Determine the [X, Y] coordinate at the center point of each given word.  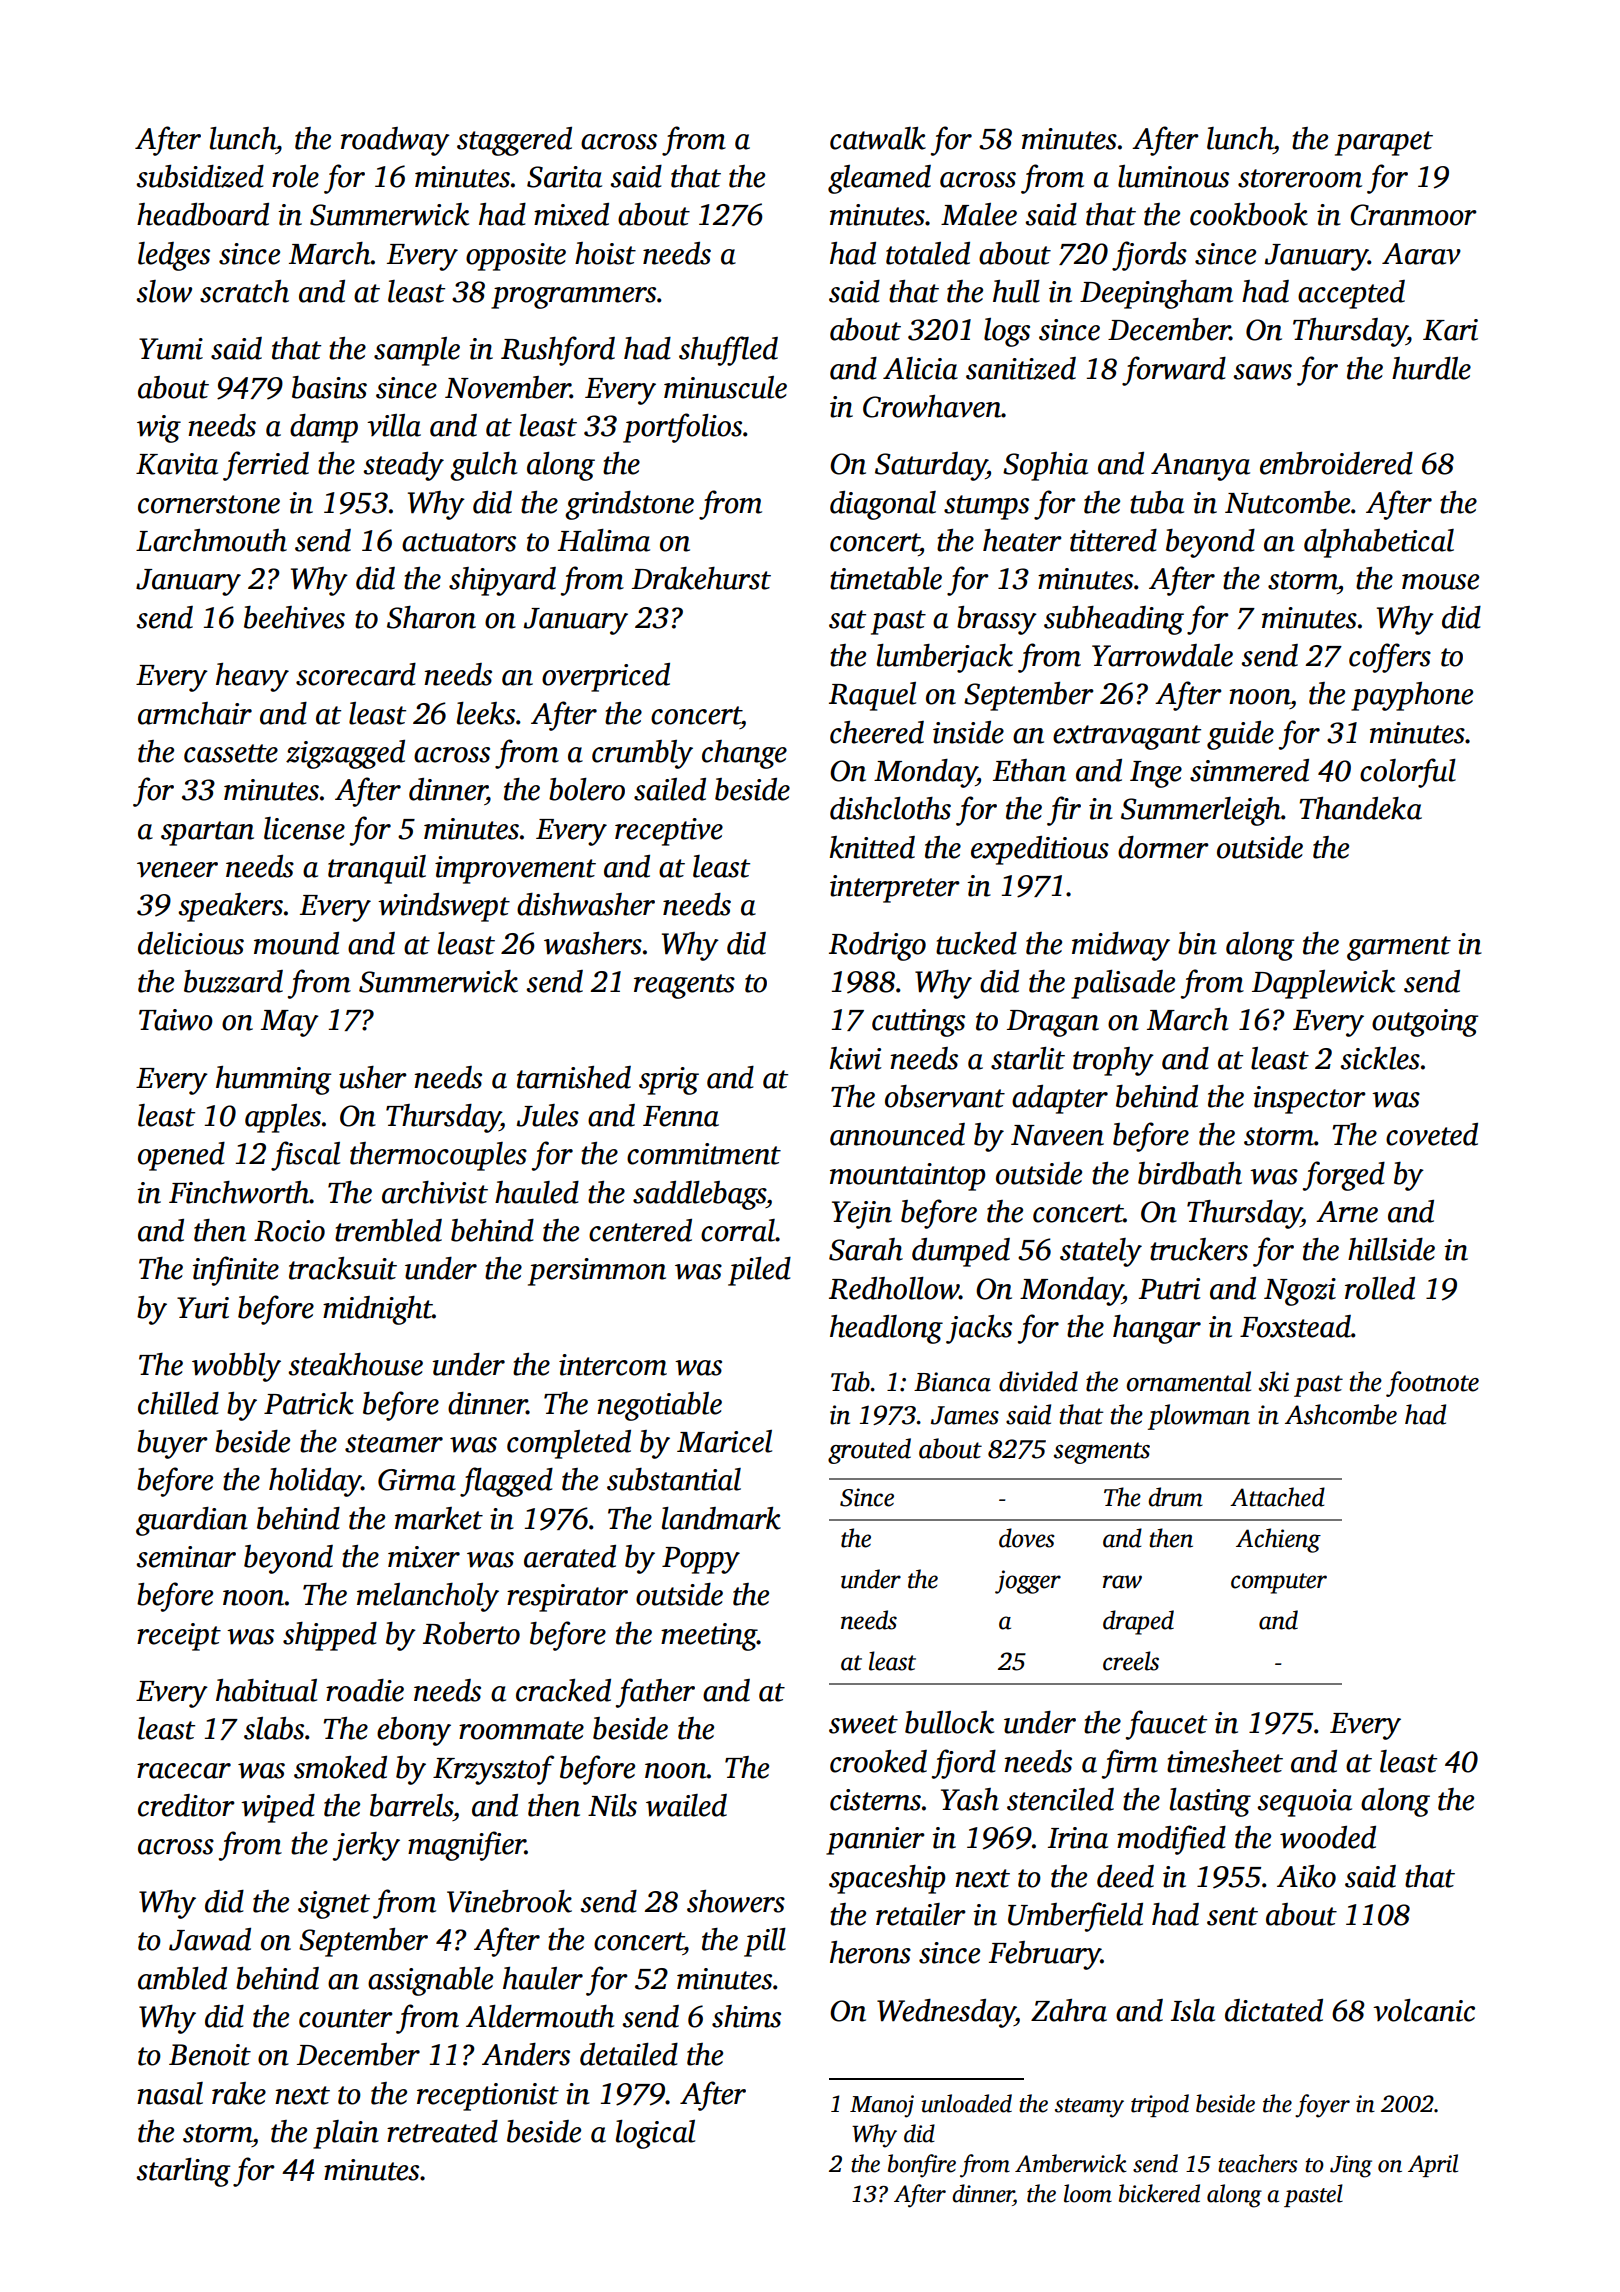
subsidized [200, 176]
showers [736, 1901]
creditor [186, 1805]
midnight [377, 1310]
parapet [1384, 143]
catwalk [878, 138]
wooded [1328, 1837]
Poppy [701, 1560]
